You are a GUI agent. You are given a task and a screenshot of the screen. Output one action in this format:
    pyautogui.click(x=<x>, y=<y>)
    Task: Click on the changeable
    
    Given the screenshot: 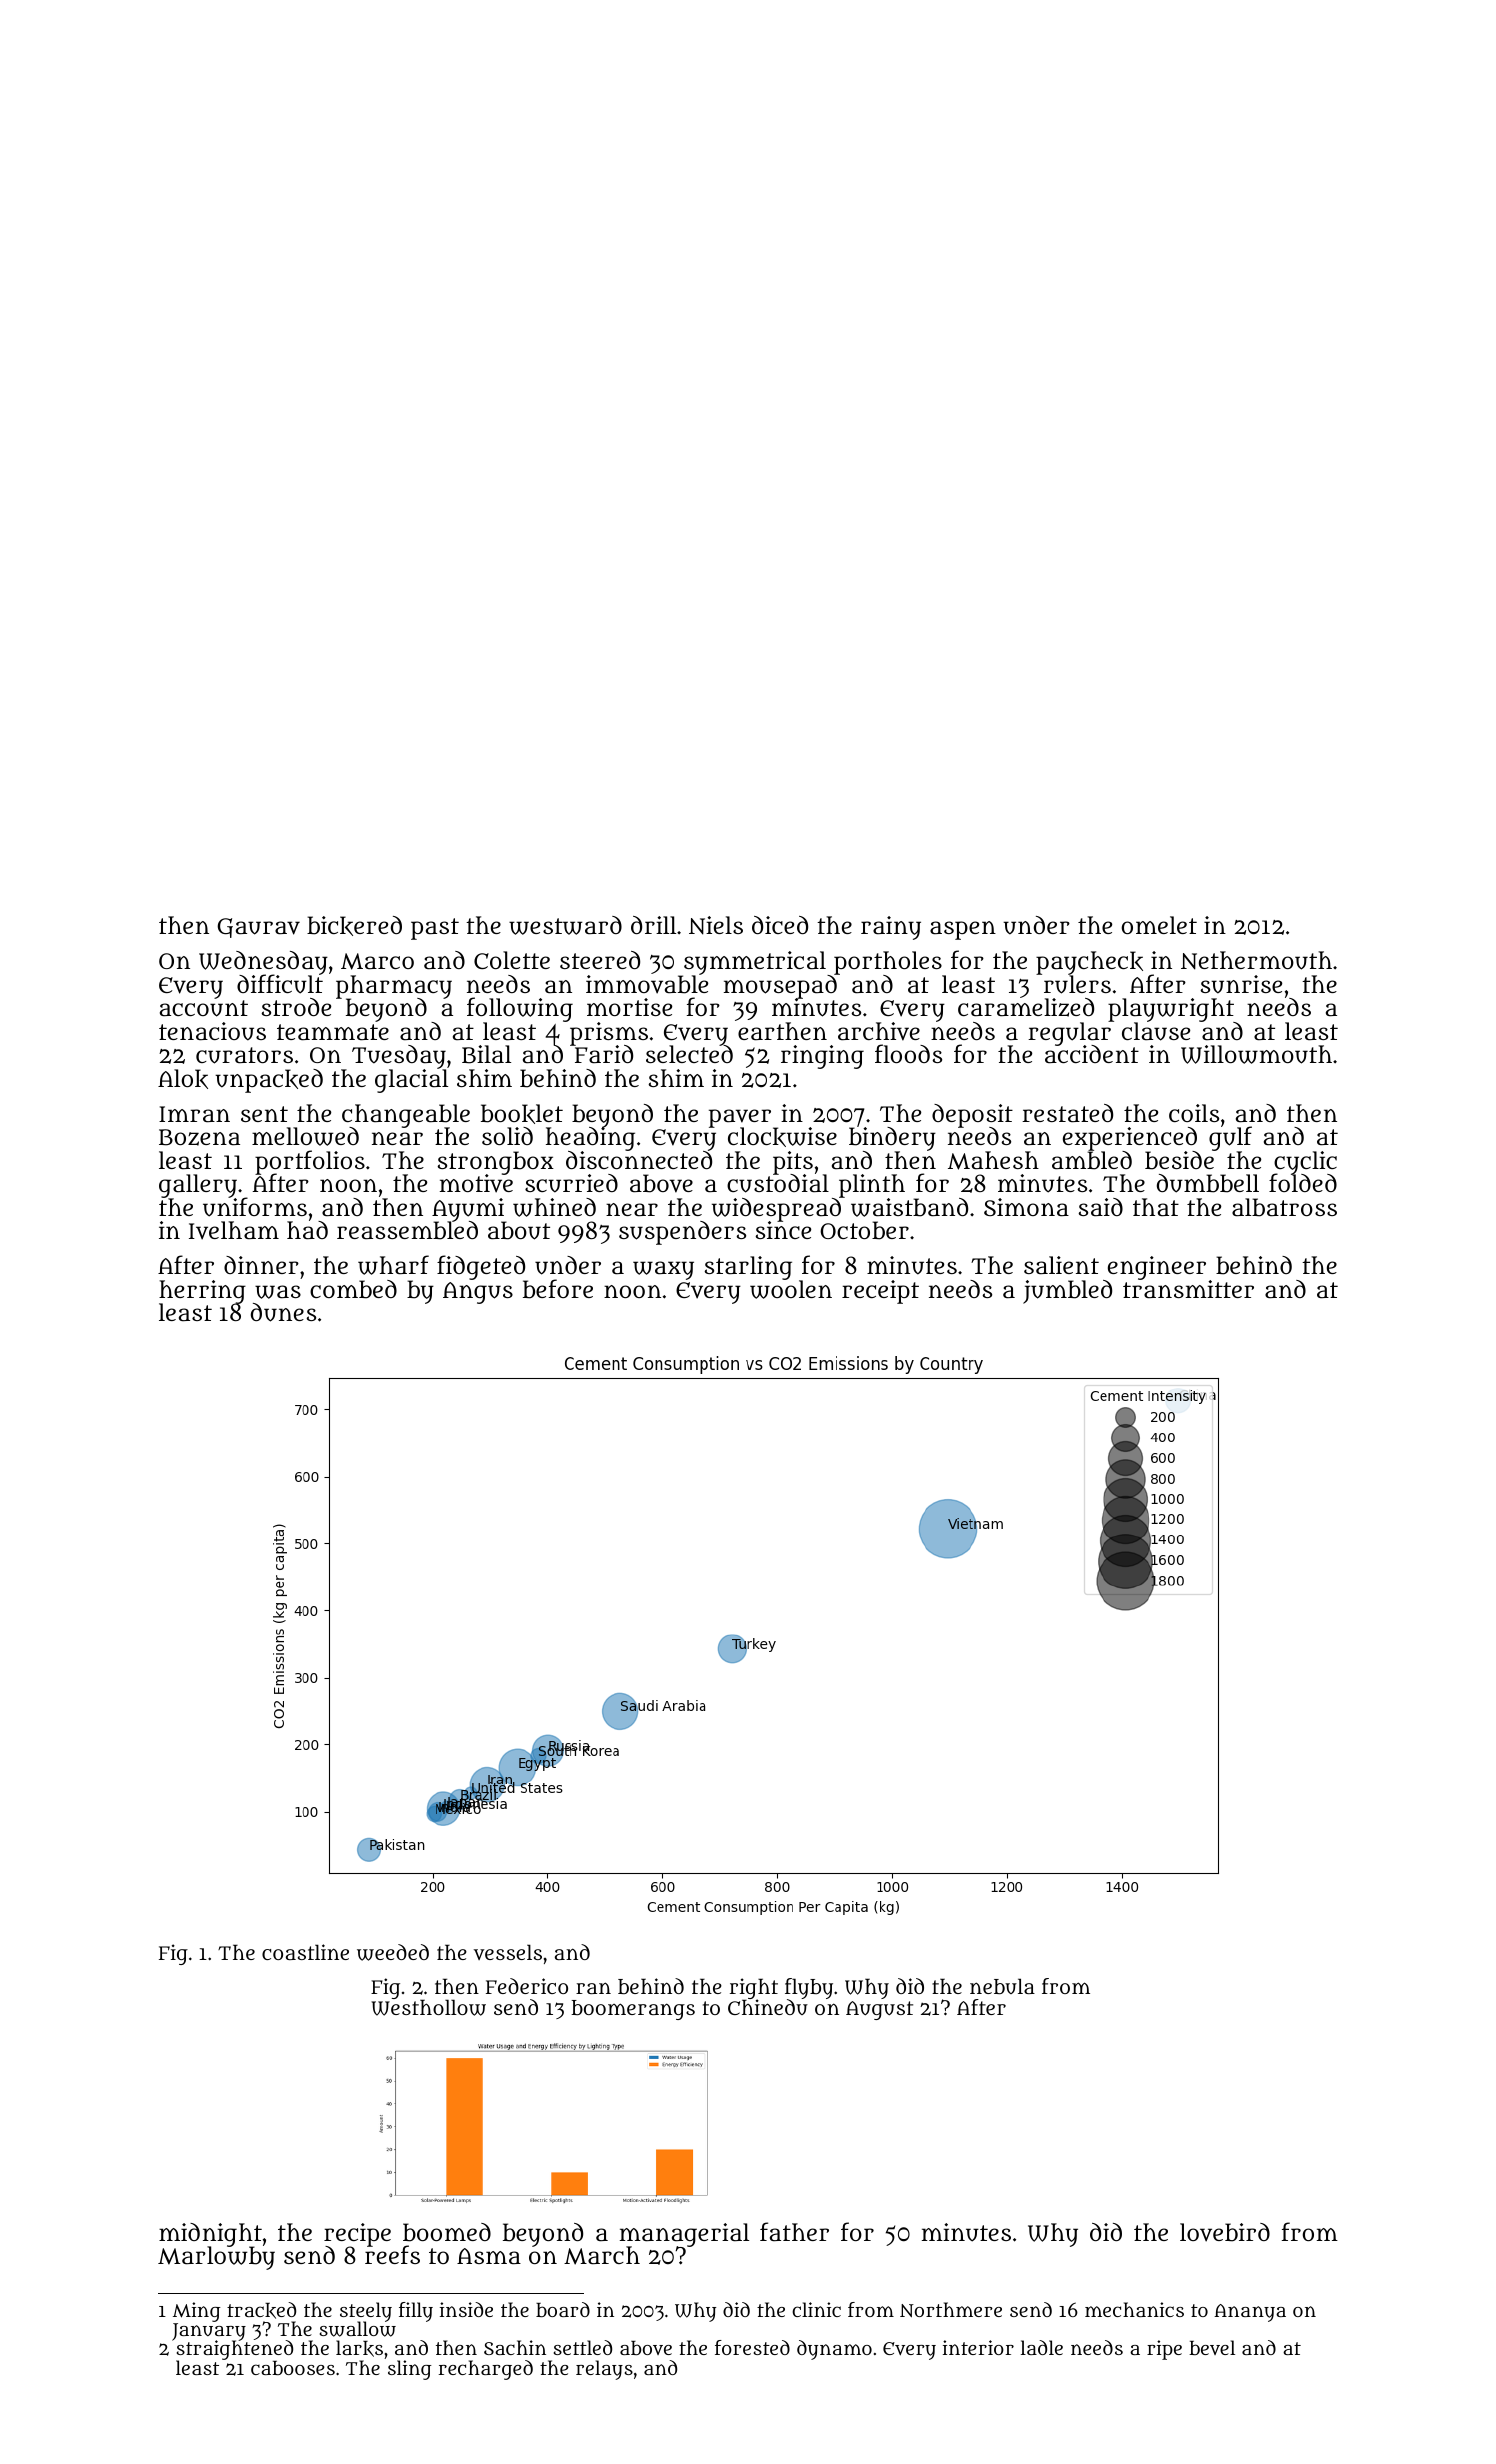 What is the action you would take?
    pyautogui.click(x=406, y=1116)
